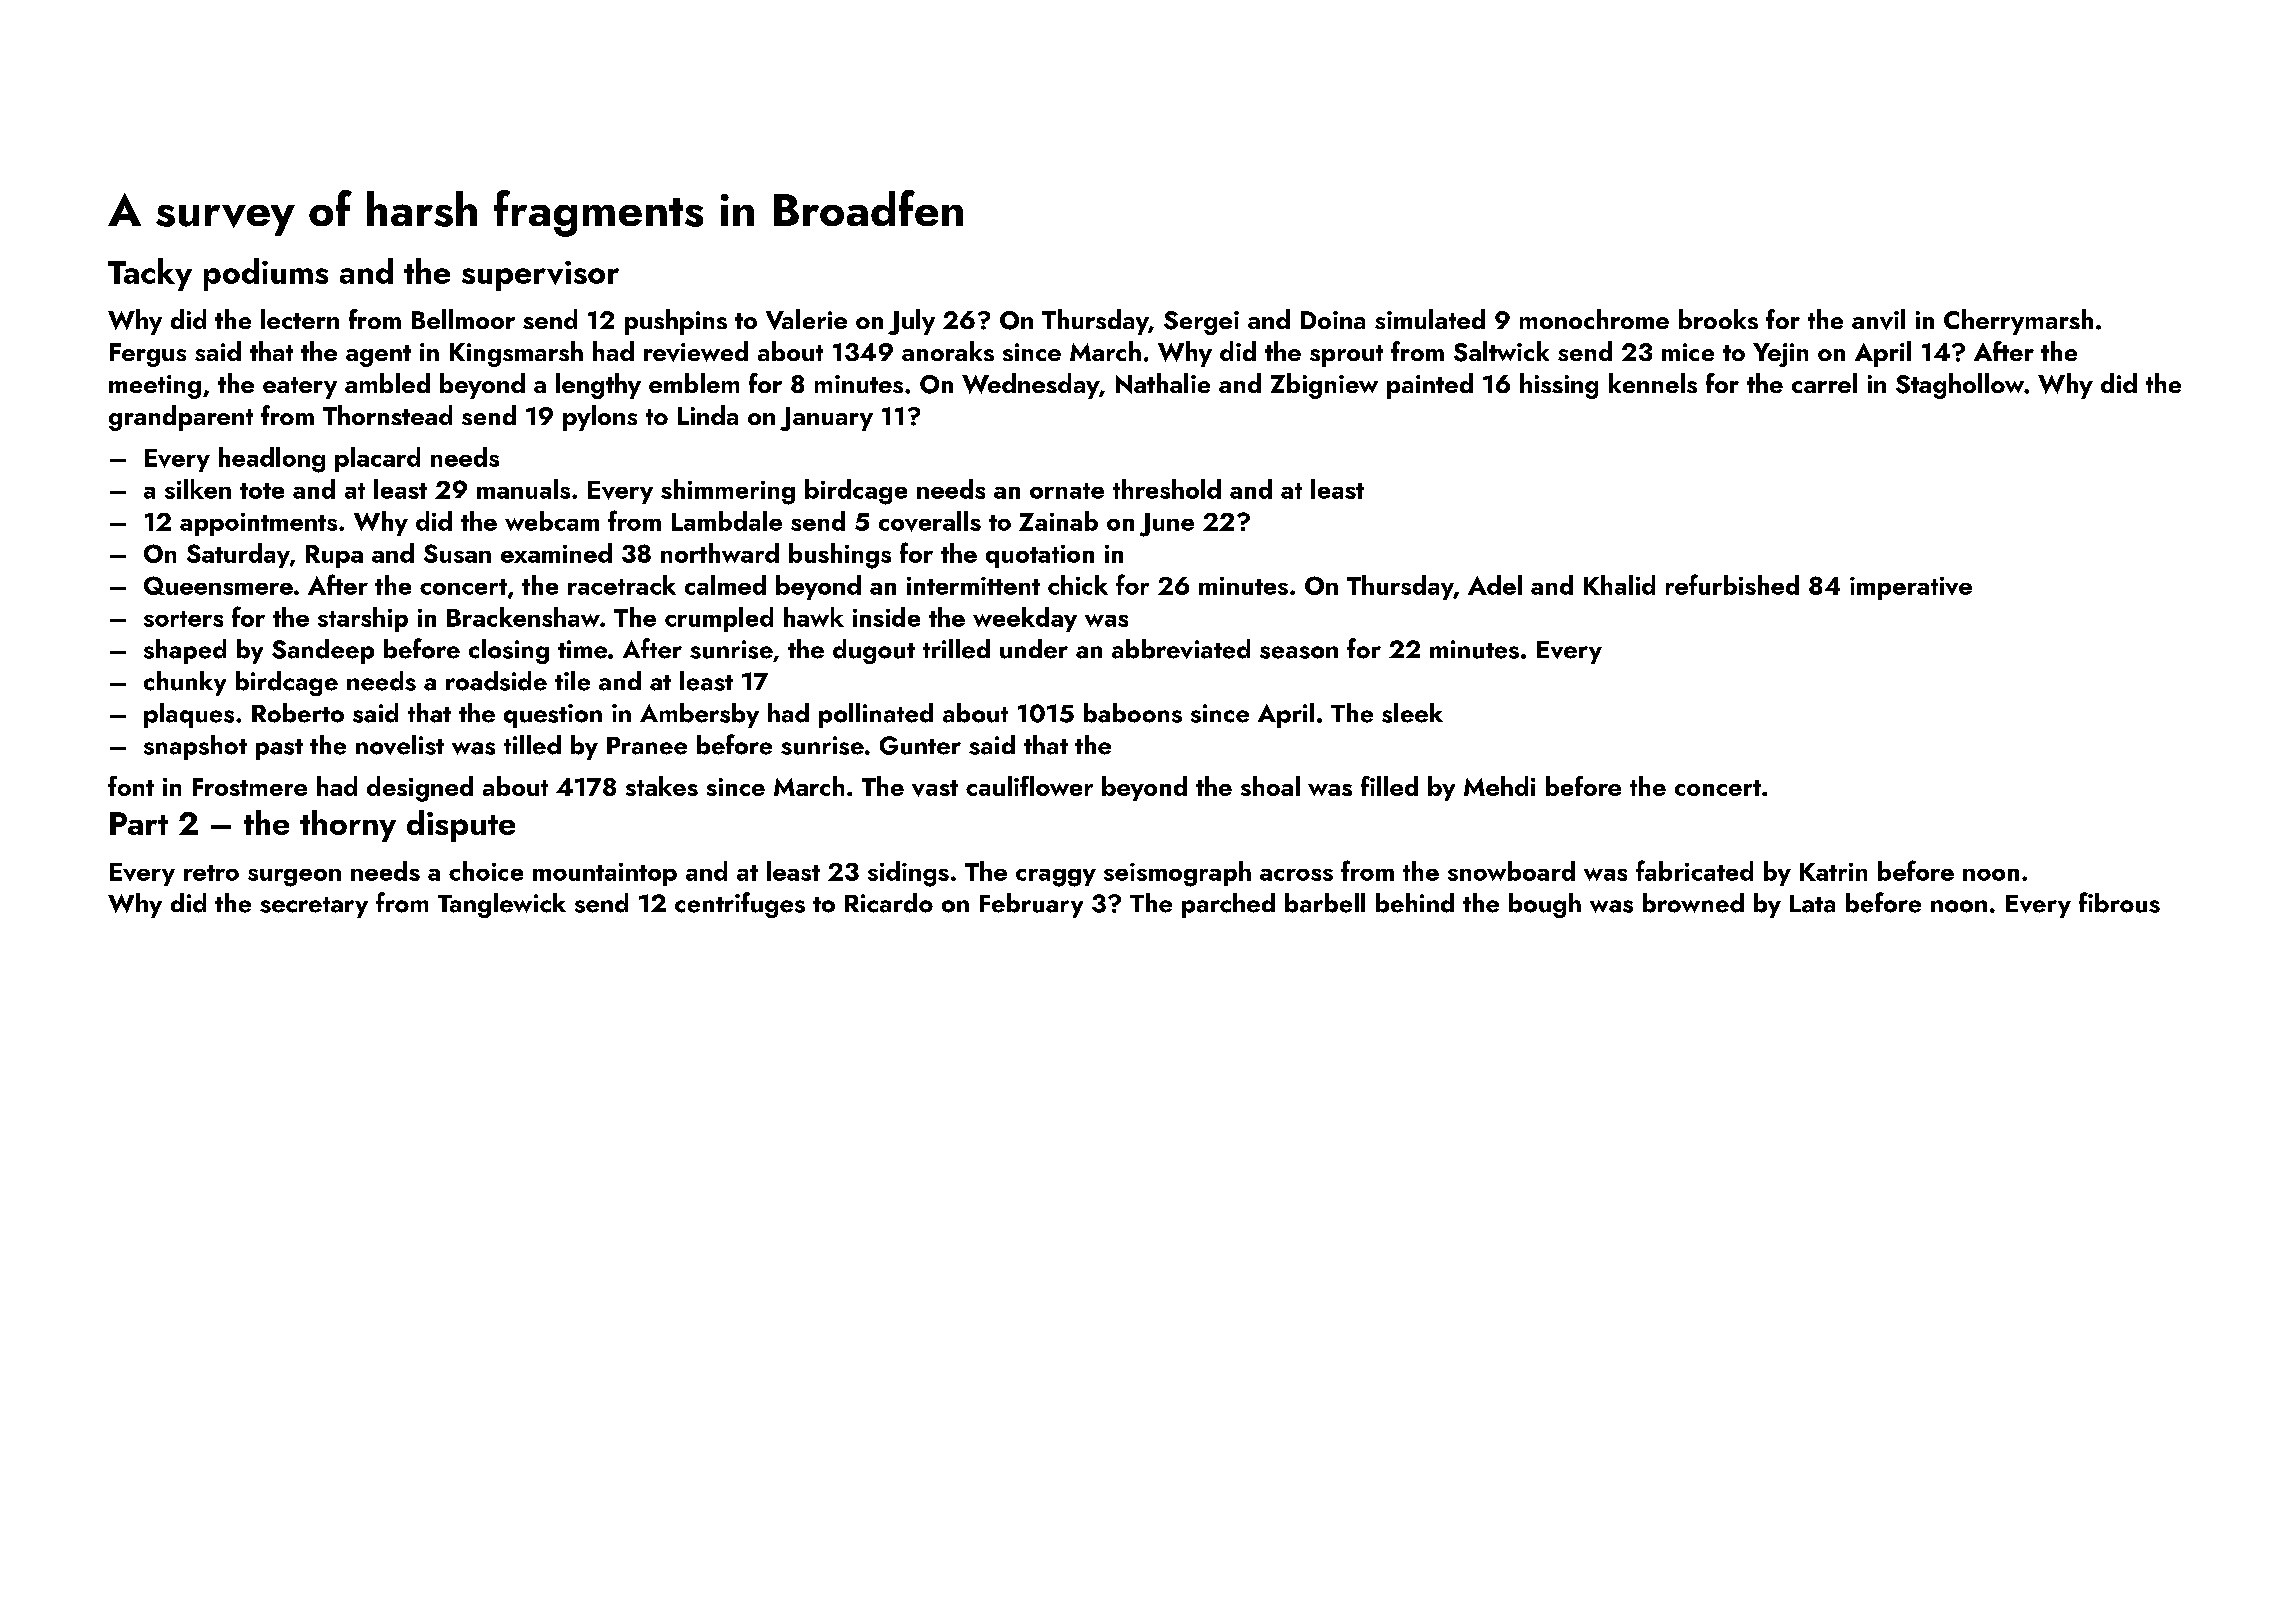 The image size is (2292, 1620). I want to click on Cherrymarsh, so click(2018, 322).
